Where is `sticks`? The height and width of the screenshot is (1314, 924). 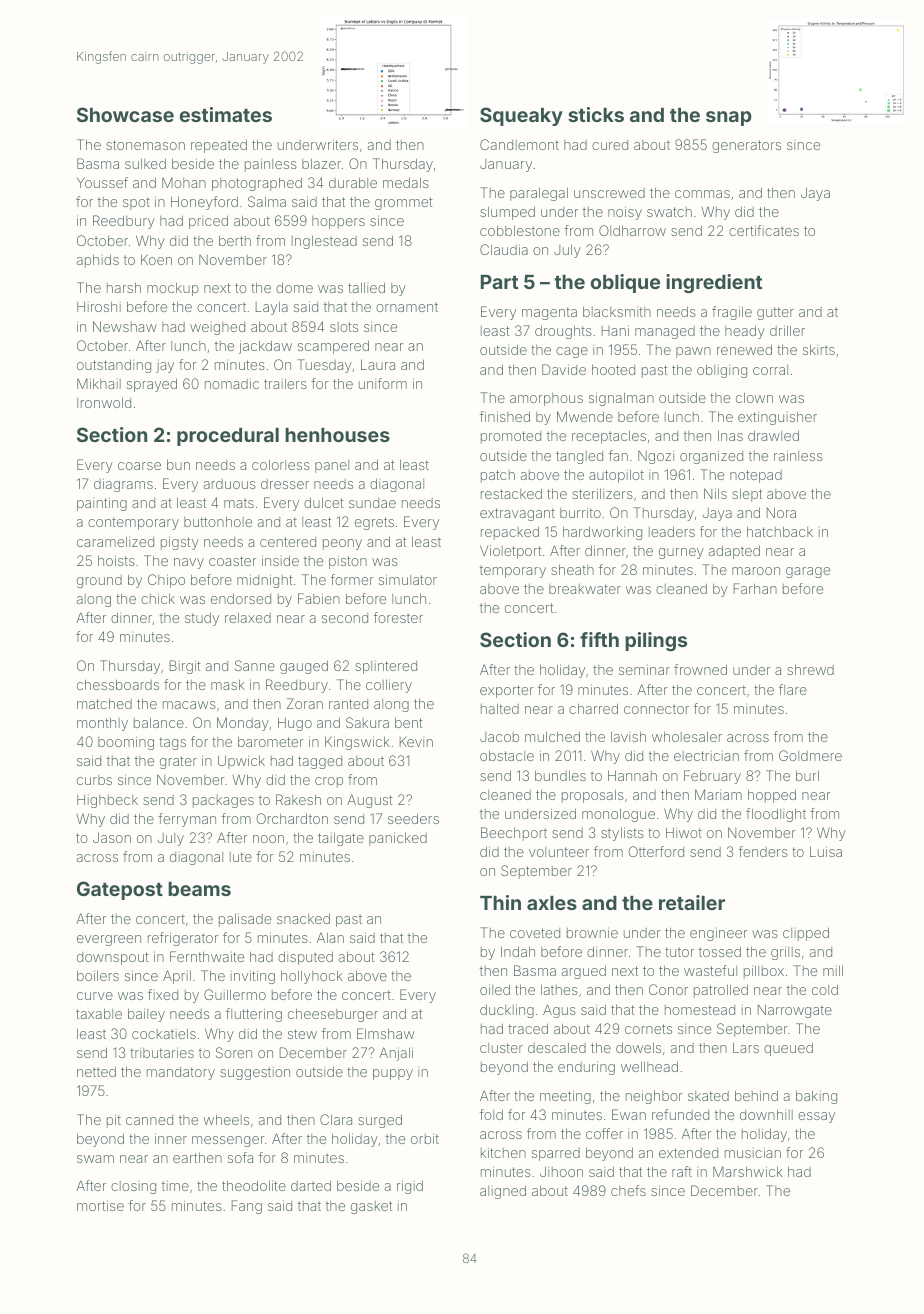
sticks is located at coordinates (596, 114).
